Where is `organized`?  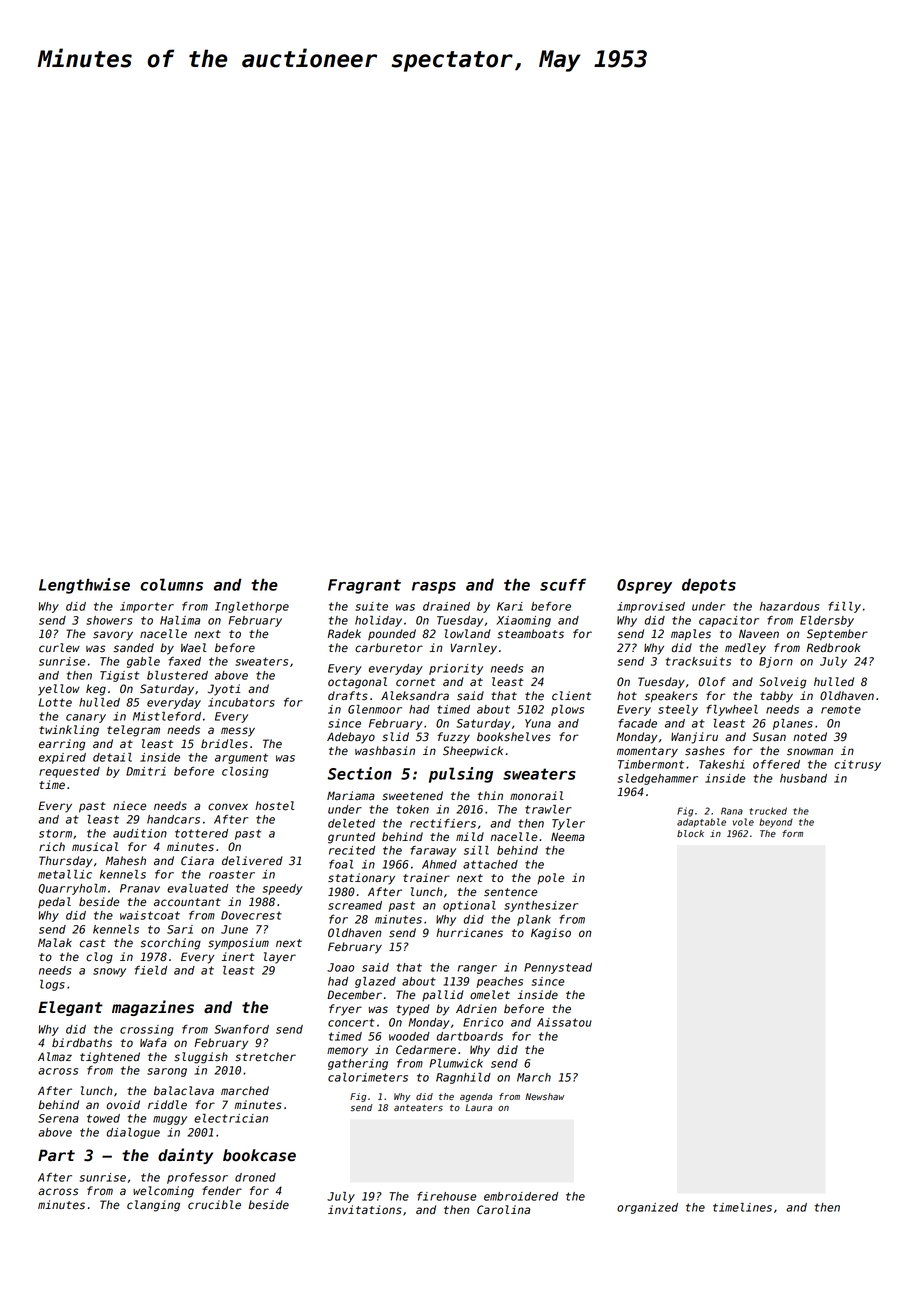
organized is located at coordinates (647, 1208).
